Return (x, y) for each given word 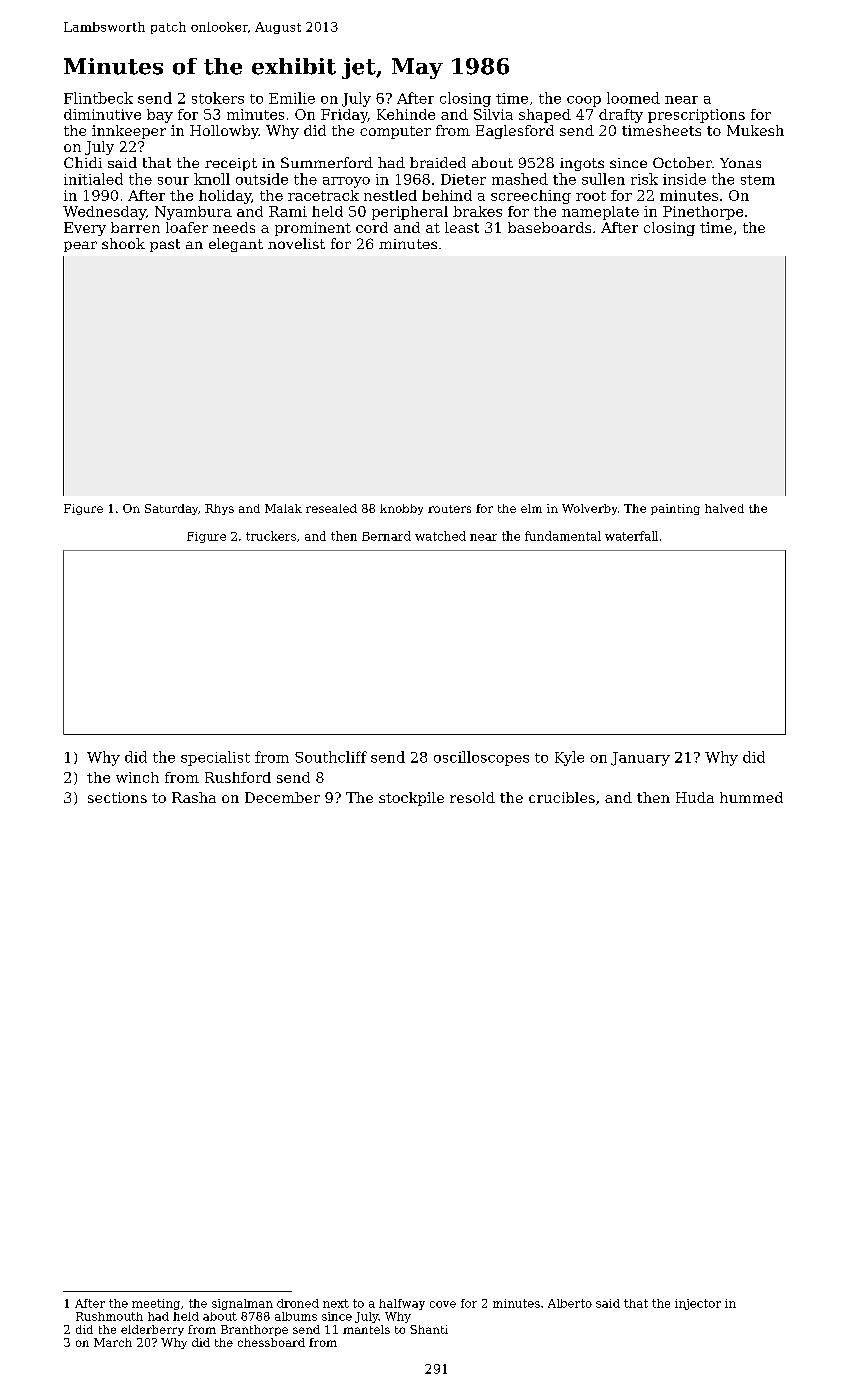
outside (262, 179)
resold (472, 797)
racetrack (323, 195)
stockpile (411, 799)
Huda (695, 797)
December (282, 797)
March (113, 1342)
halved (724, 508)
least (462, 227)
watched (440, 536)
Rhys (219, 509)
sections (117, 797)
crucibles (562, 797)
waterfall (631, 536)
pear (80, 246)
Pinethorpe (703, 213)
